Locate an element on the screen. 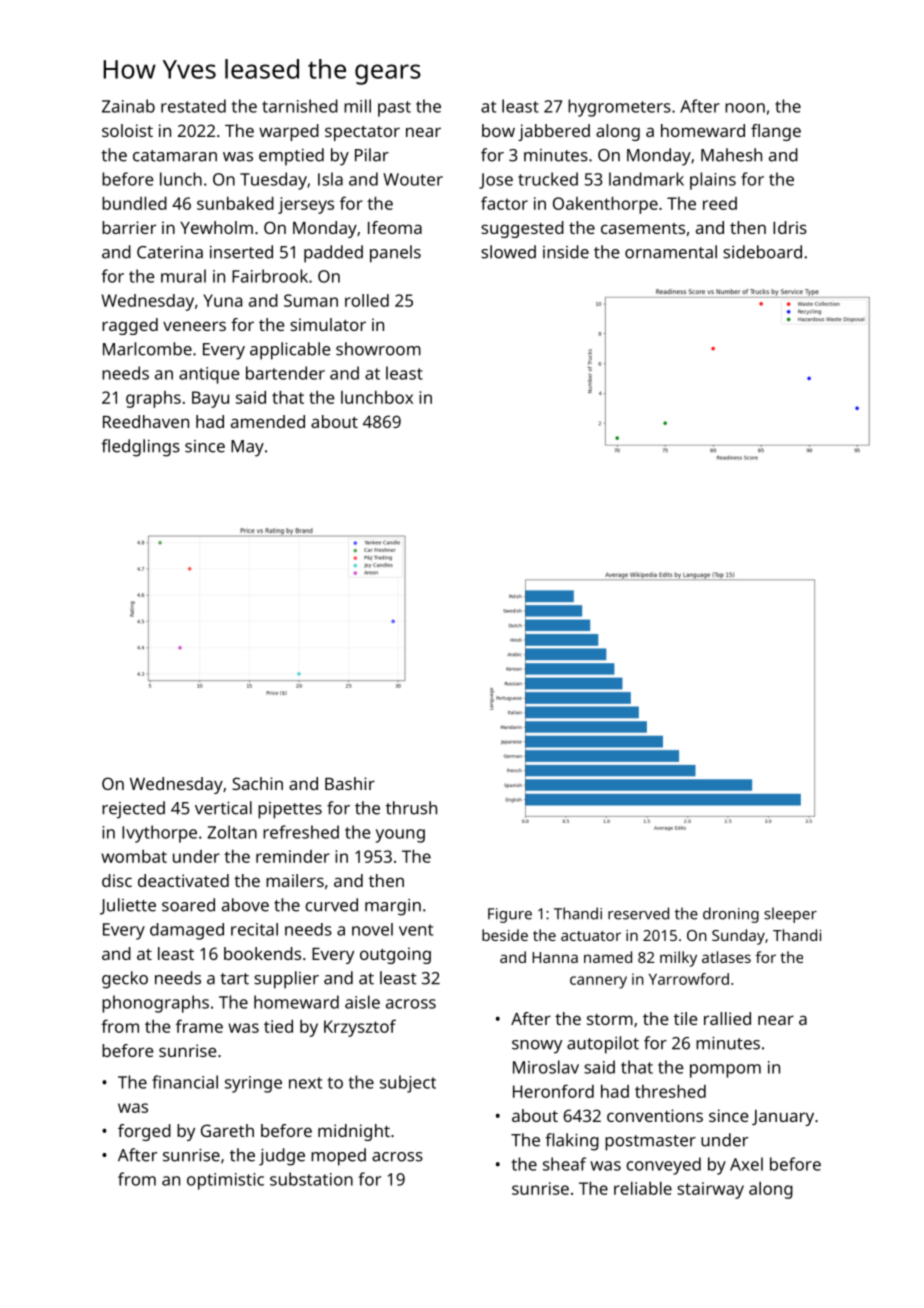 The height and width of the screenshot is (1308, 924). wombat is located at coordinates (134, 856).
